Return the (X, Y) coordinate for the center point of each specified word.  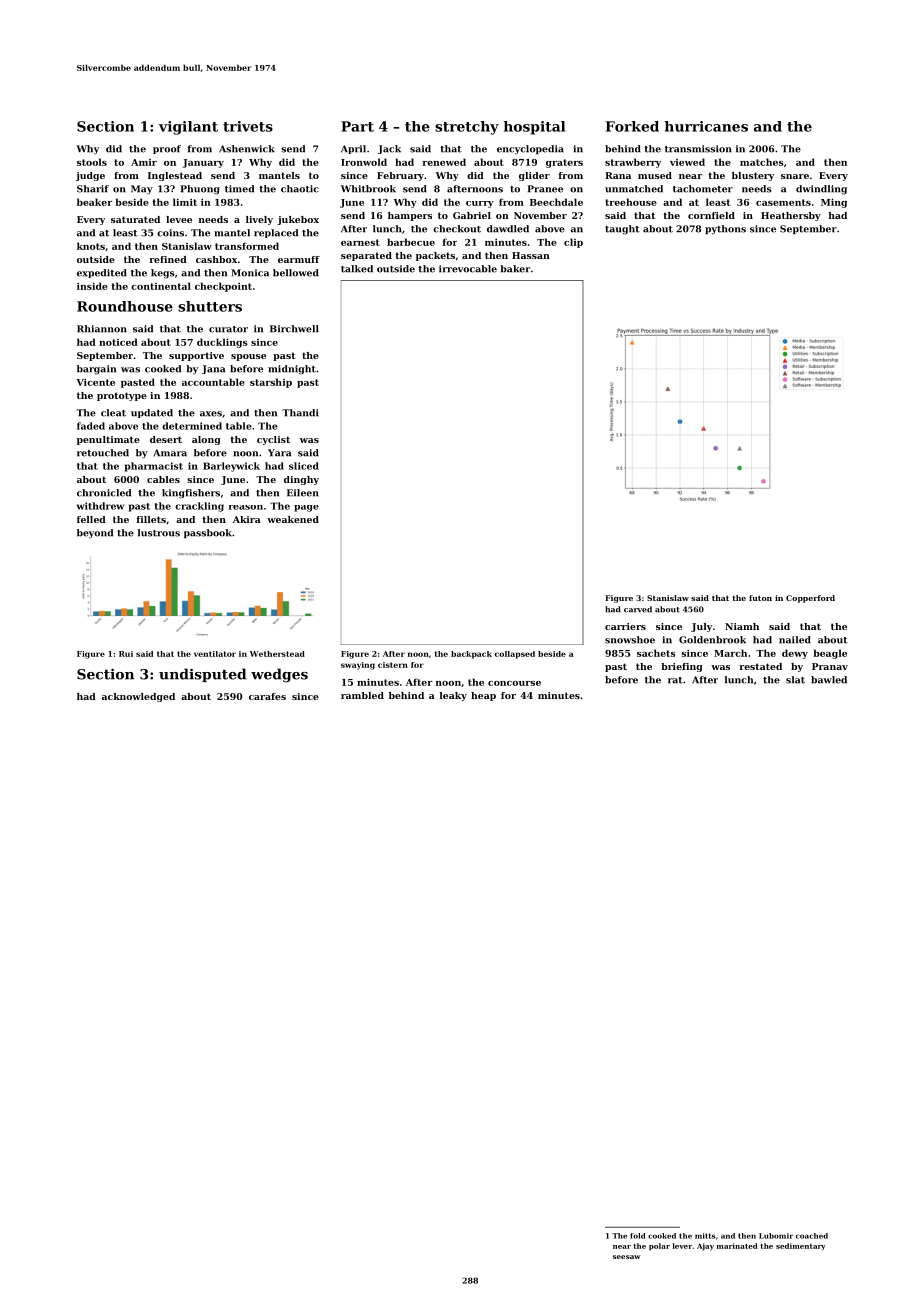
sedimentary (801, 1247)
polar (659, 1246)
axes (211, 414)
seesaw (627, 1257)
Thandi (300, 413)
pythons (725, 230)
